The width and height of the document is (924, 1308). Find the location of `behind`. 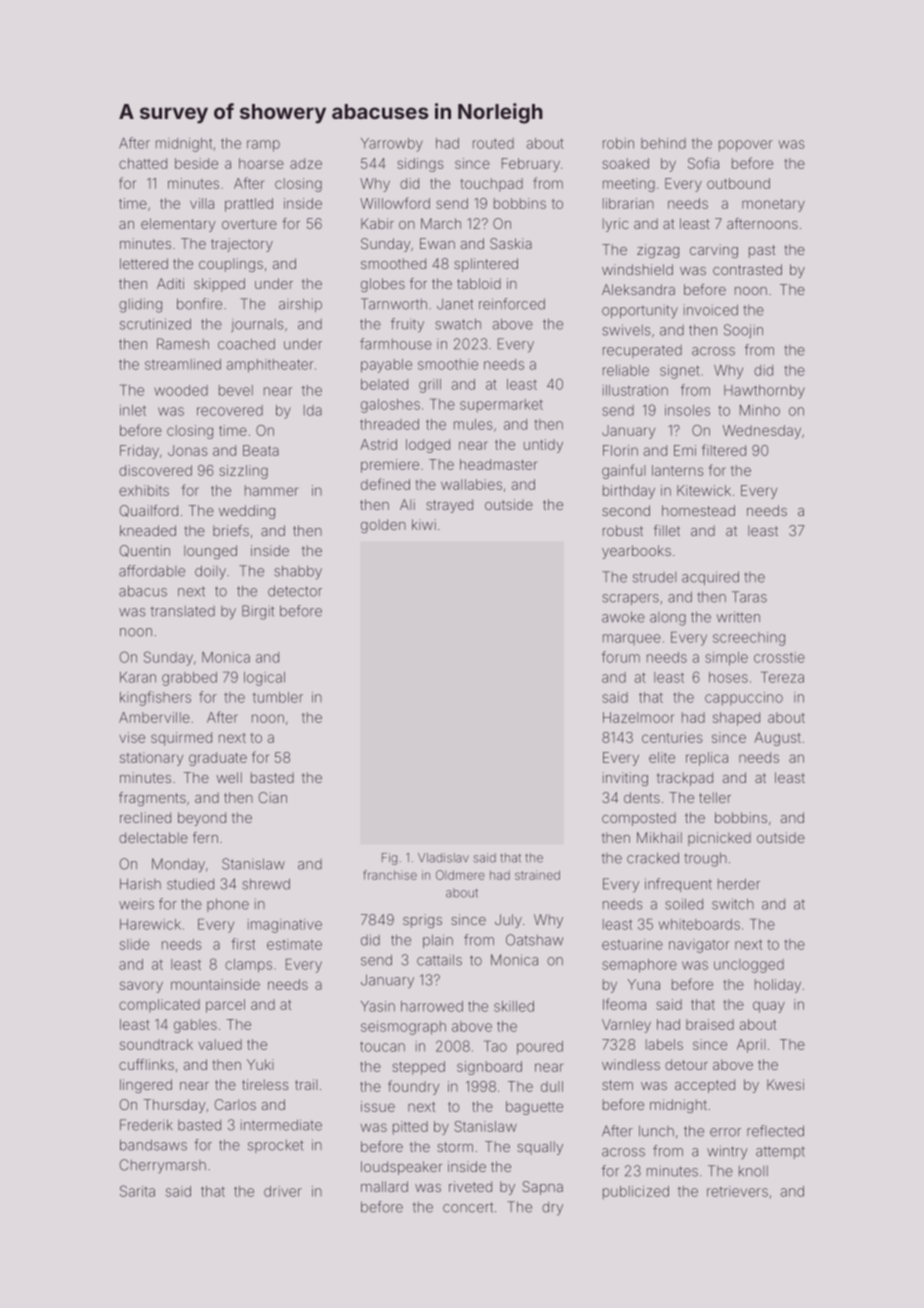

behind is located at coordinates (663, 143).
